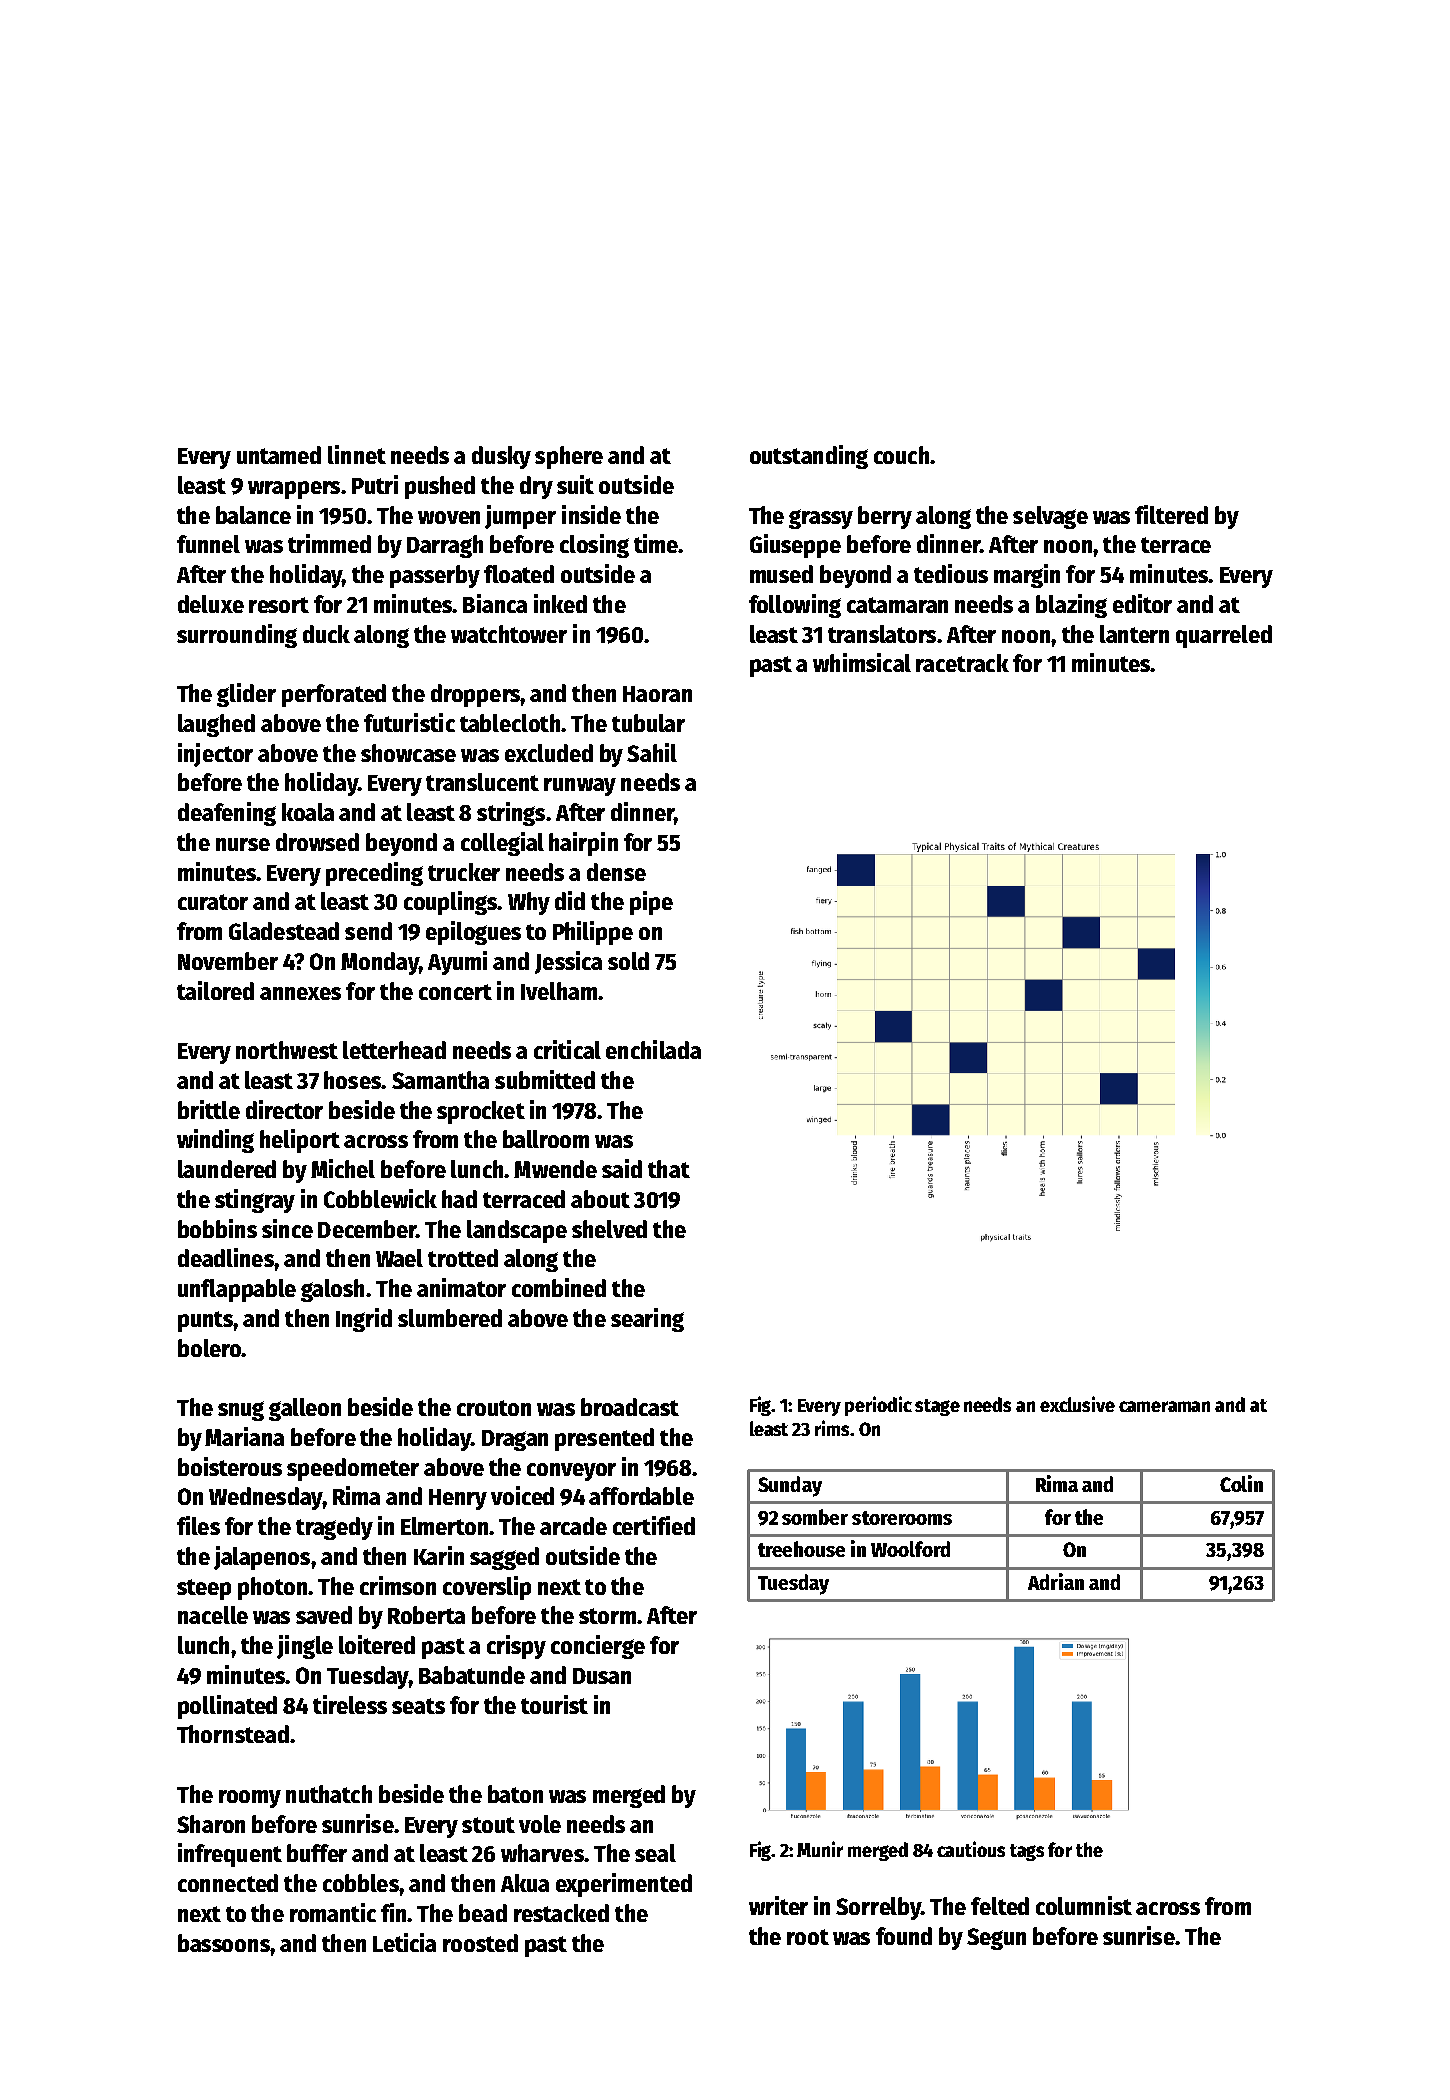 The width and height of the page is (1450, 2100). I want to click on said, so click(622, 1168).
